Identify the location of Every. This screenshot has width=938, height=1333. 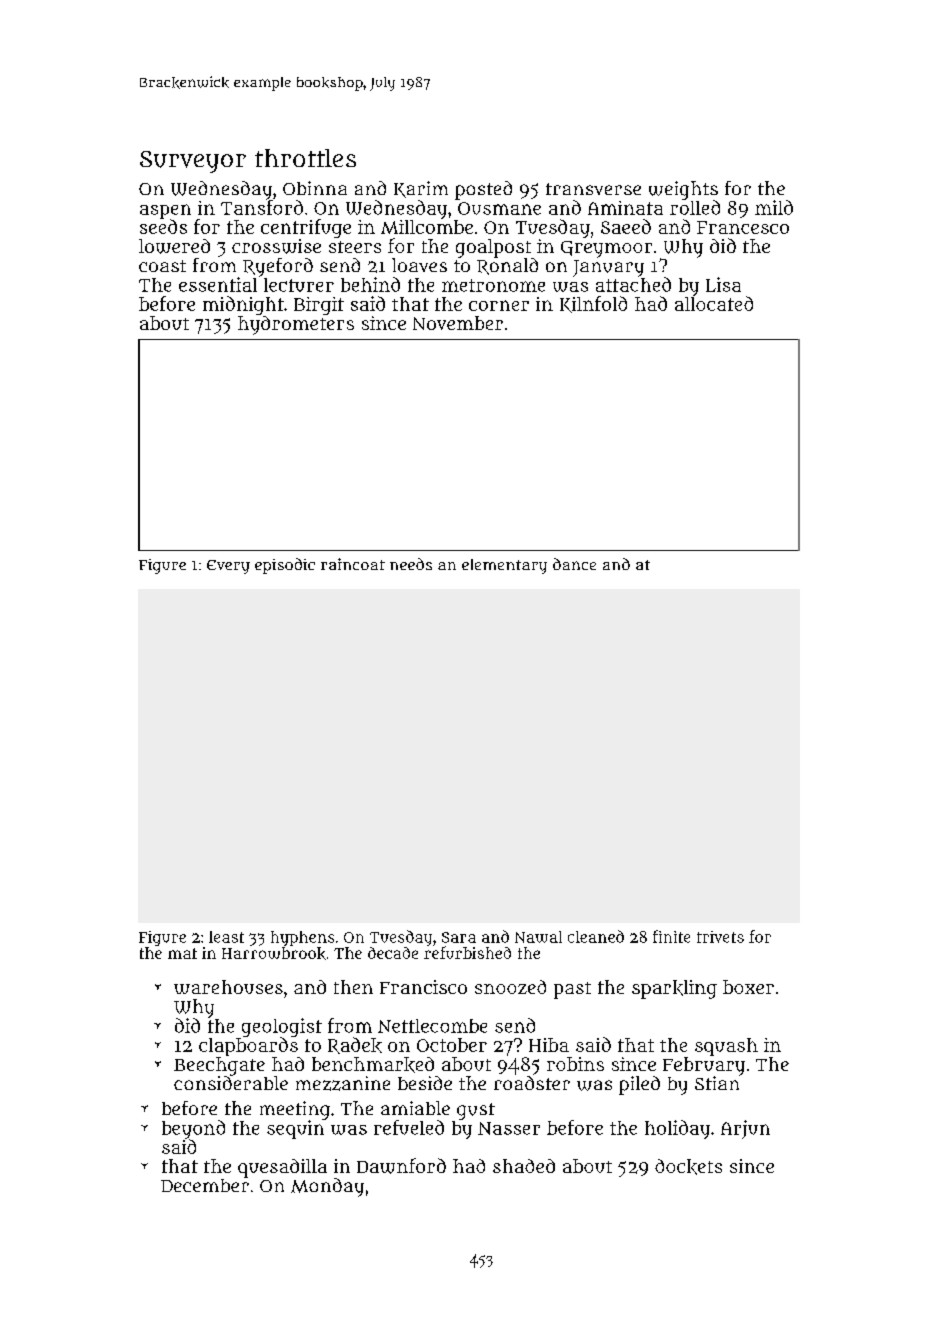
(228, 567).
